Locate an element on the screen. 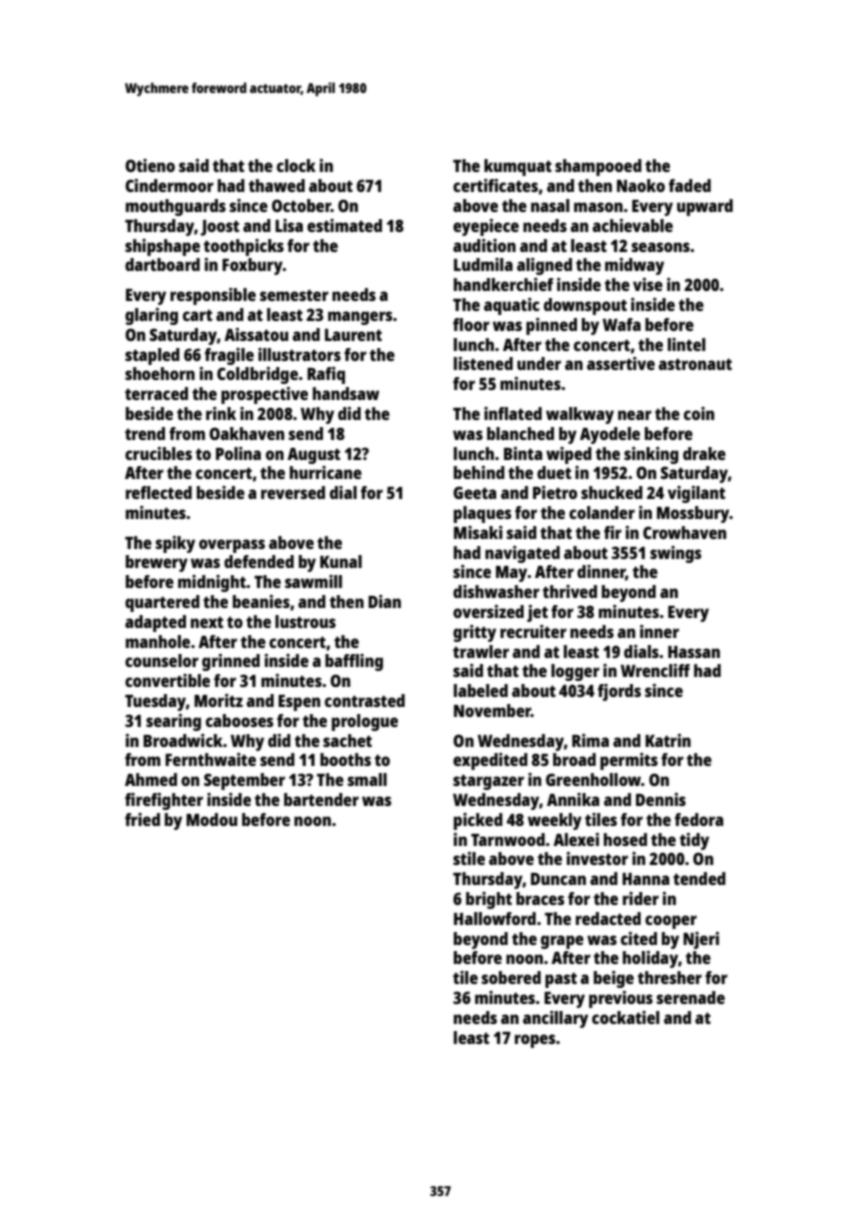  Cindermoor is located at coordinates (169, 185).
